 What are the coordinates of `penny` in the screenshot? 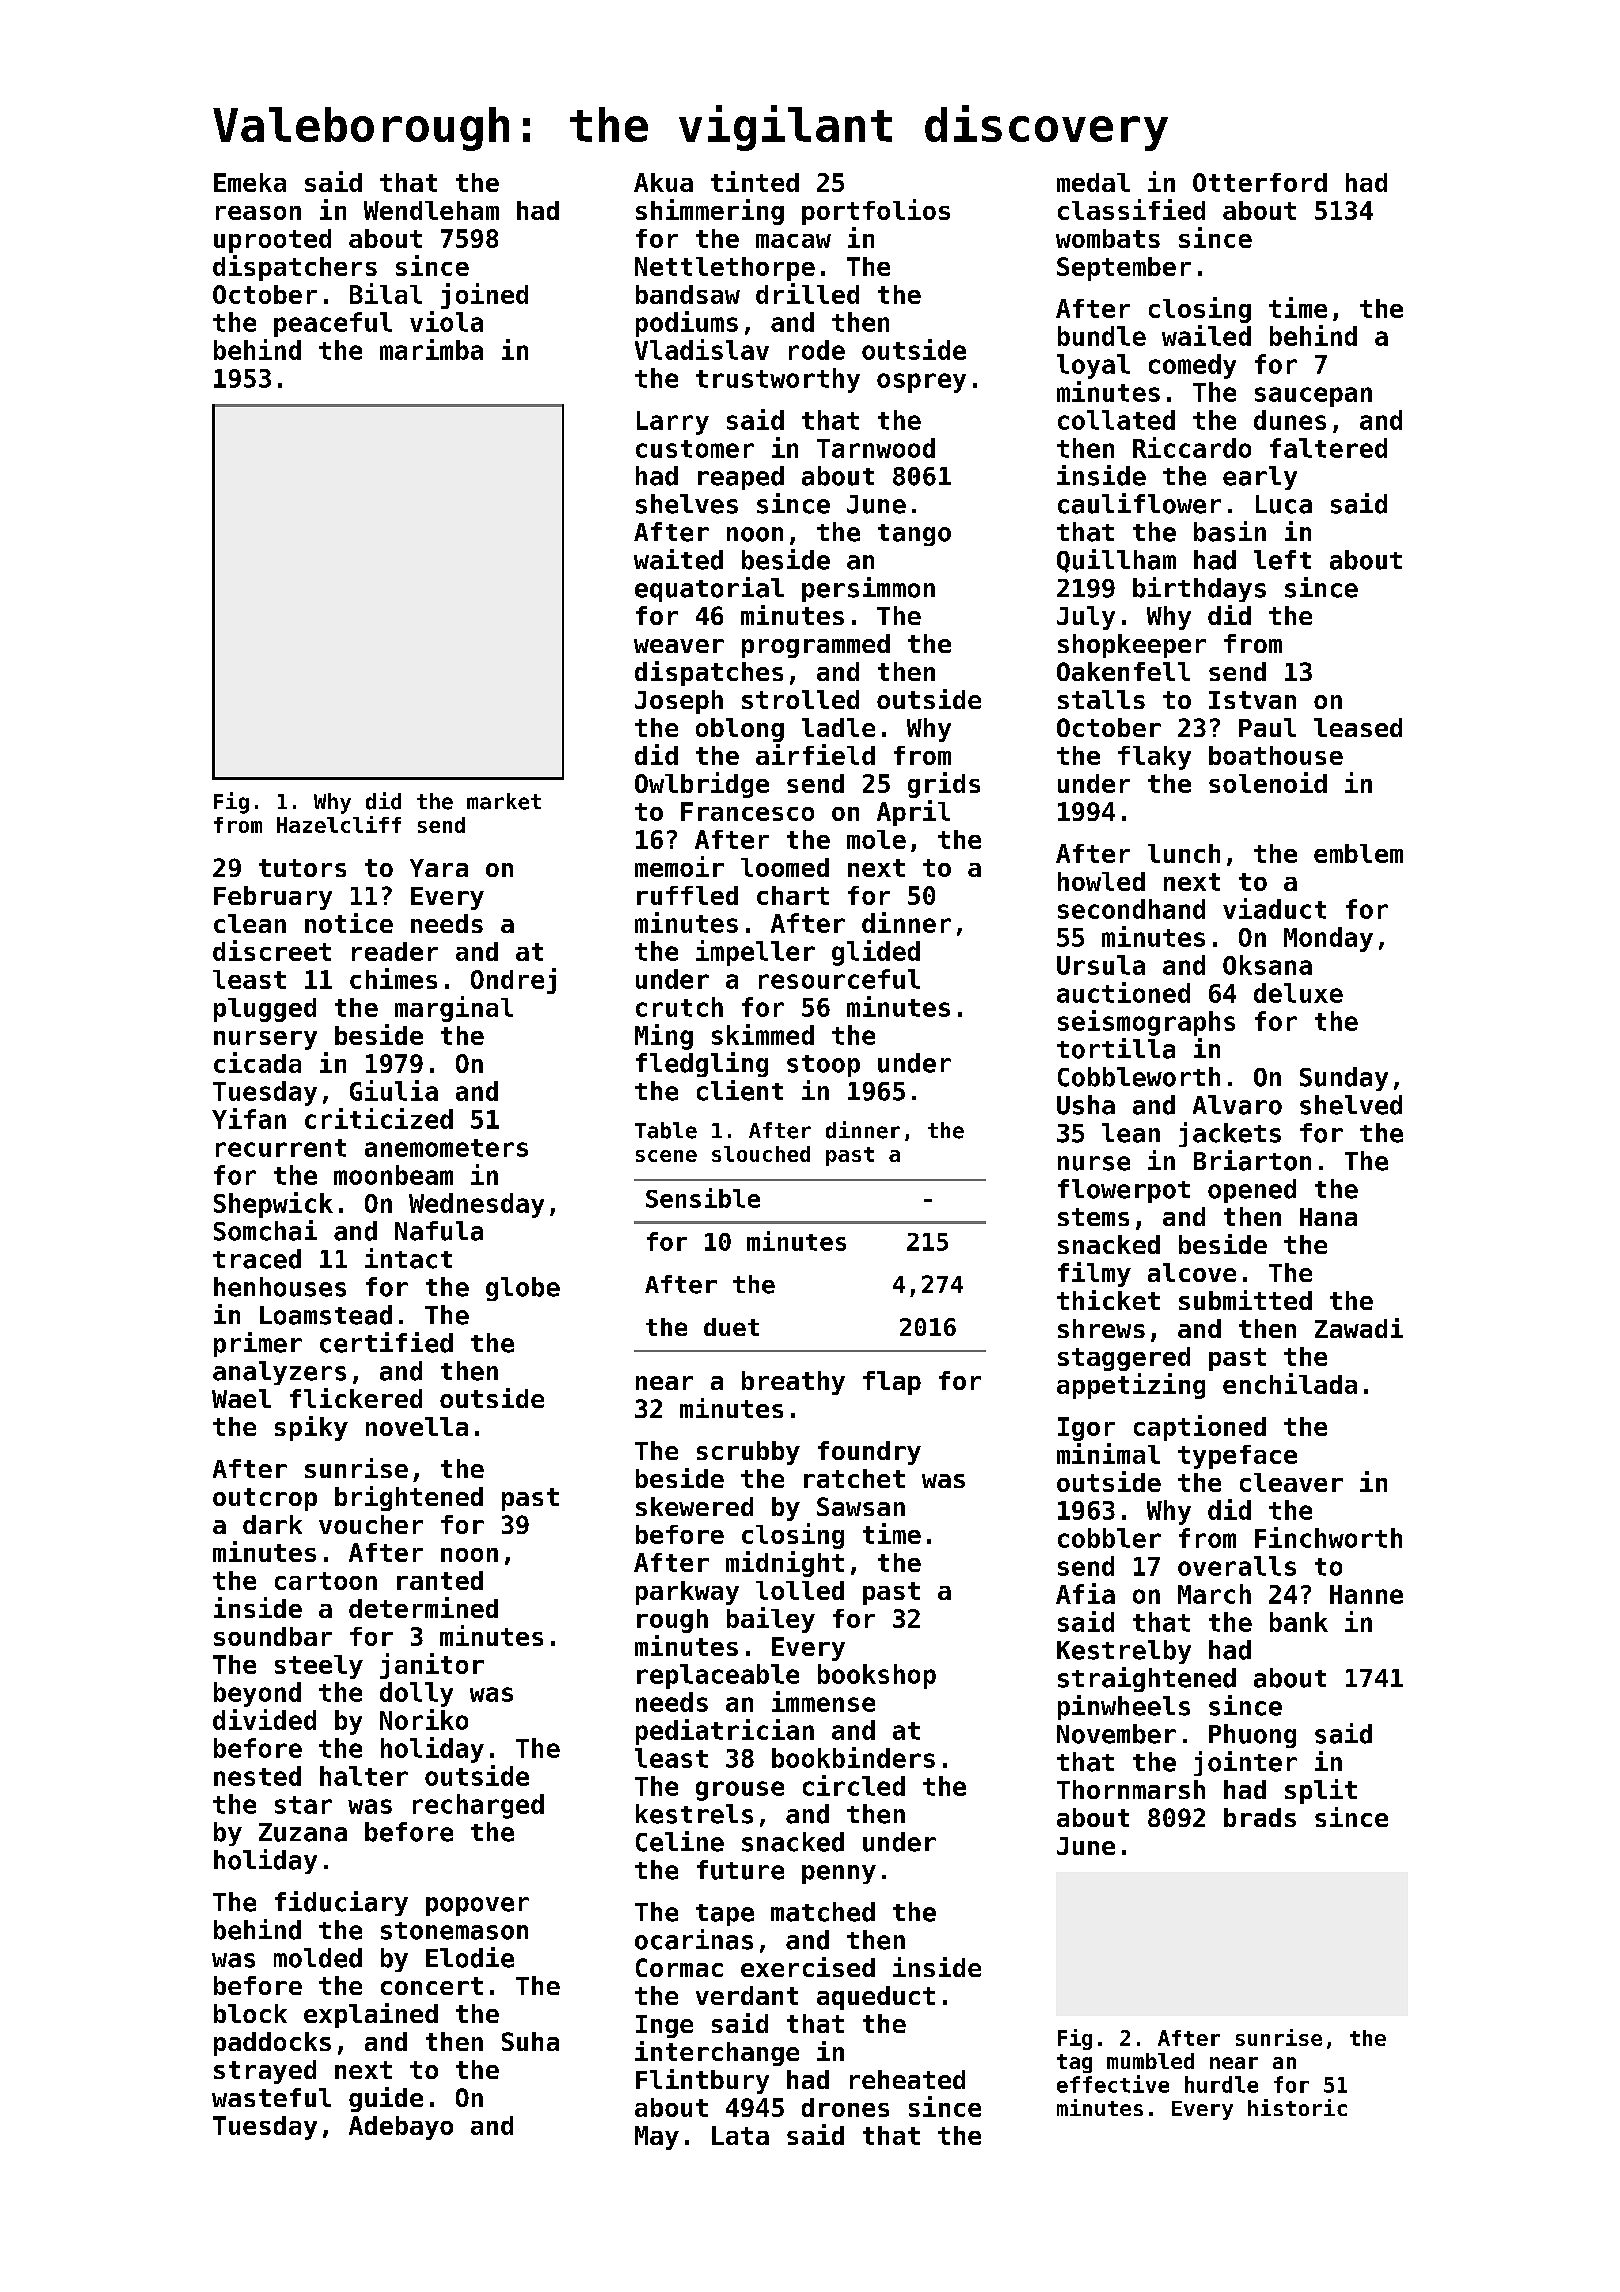 It's located at (839, 1874).
